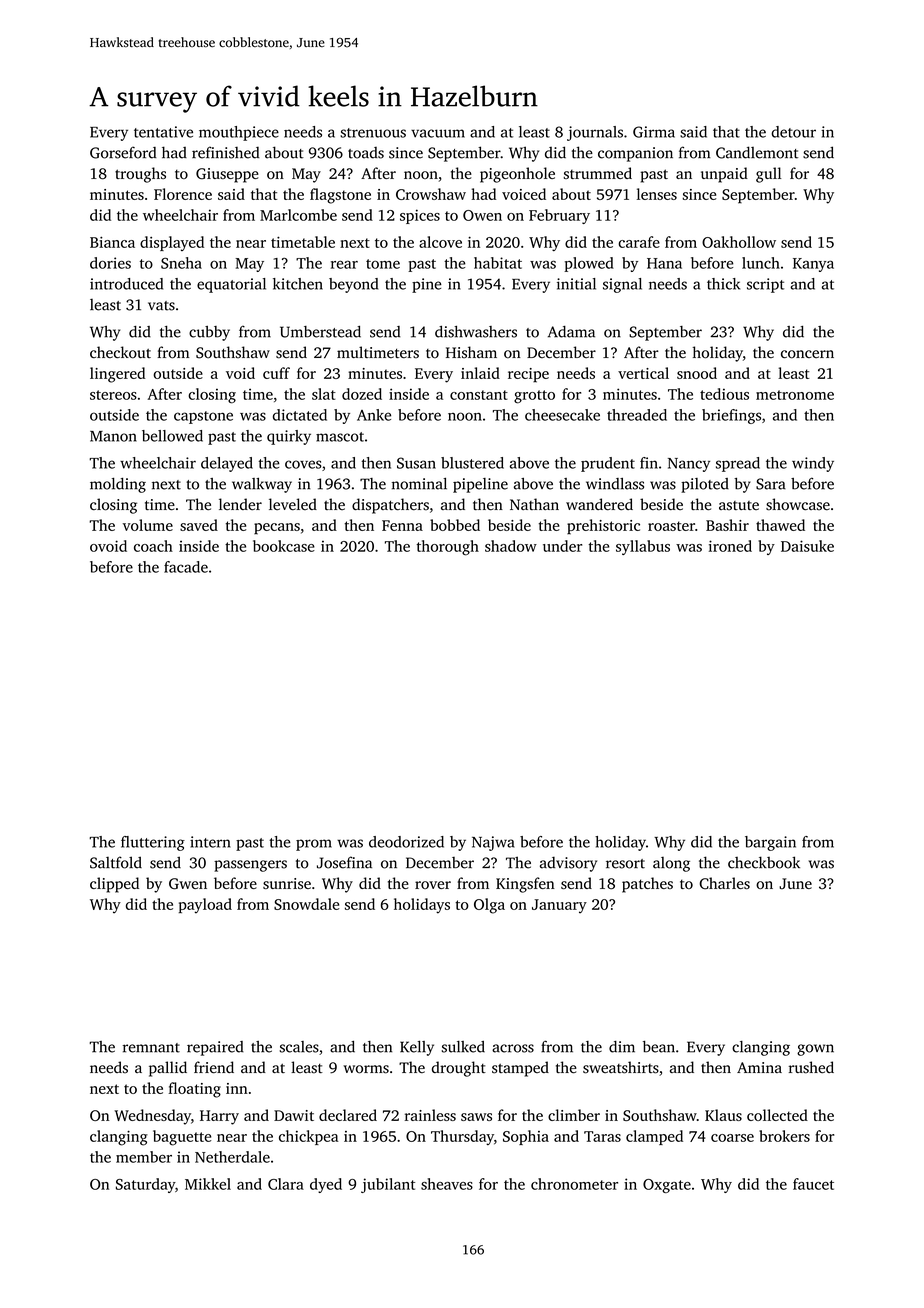  Describe the element at coordinates (390, 506) in the image. I see `dispatchers` at that location.
